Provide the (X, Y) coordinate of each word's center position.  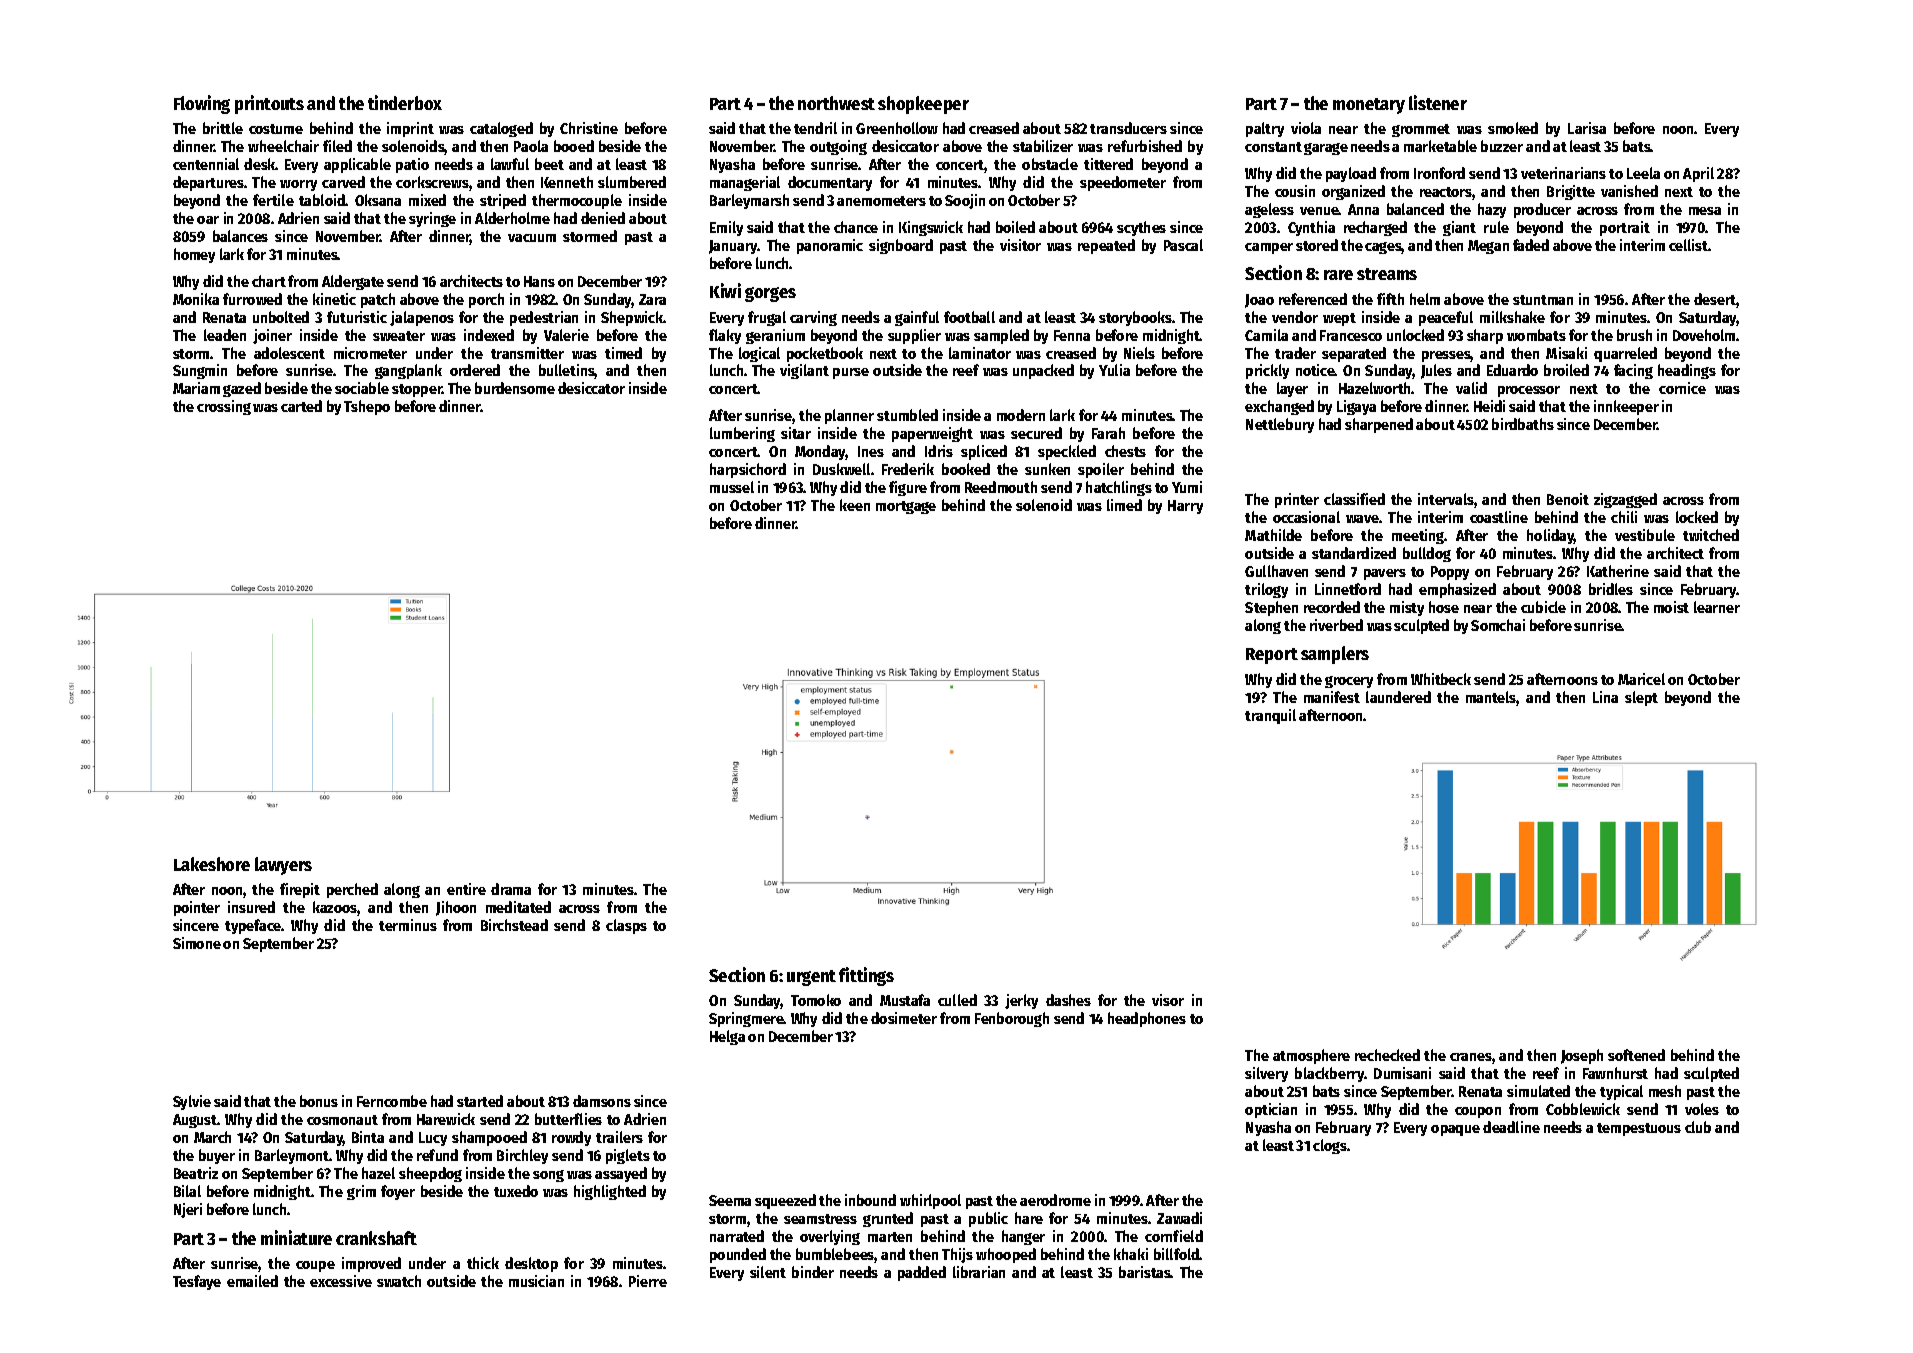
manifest (1332, 697)
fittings (866, 976)
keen (855, 505)
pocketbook (825, 354)
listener (1438, 102)
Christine (589, 128)
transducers (1128, 128)
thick (483, 1263)
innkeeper (1626, 407)
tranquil (1270, 716)
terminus (408, 925)
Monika (196, 299)
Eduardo (1512, 370)
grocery (1349, 682)
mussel (732, 487)
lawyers (283, 866)
